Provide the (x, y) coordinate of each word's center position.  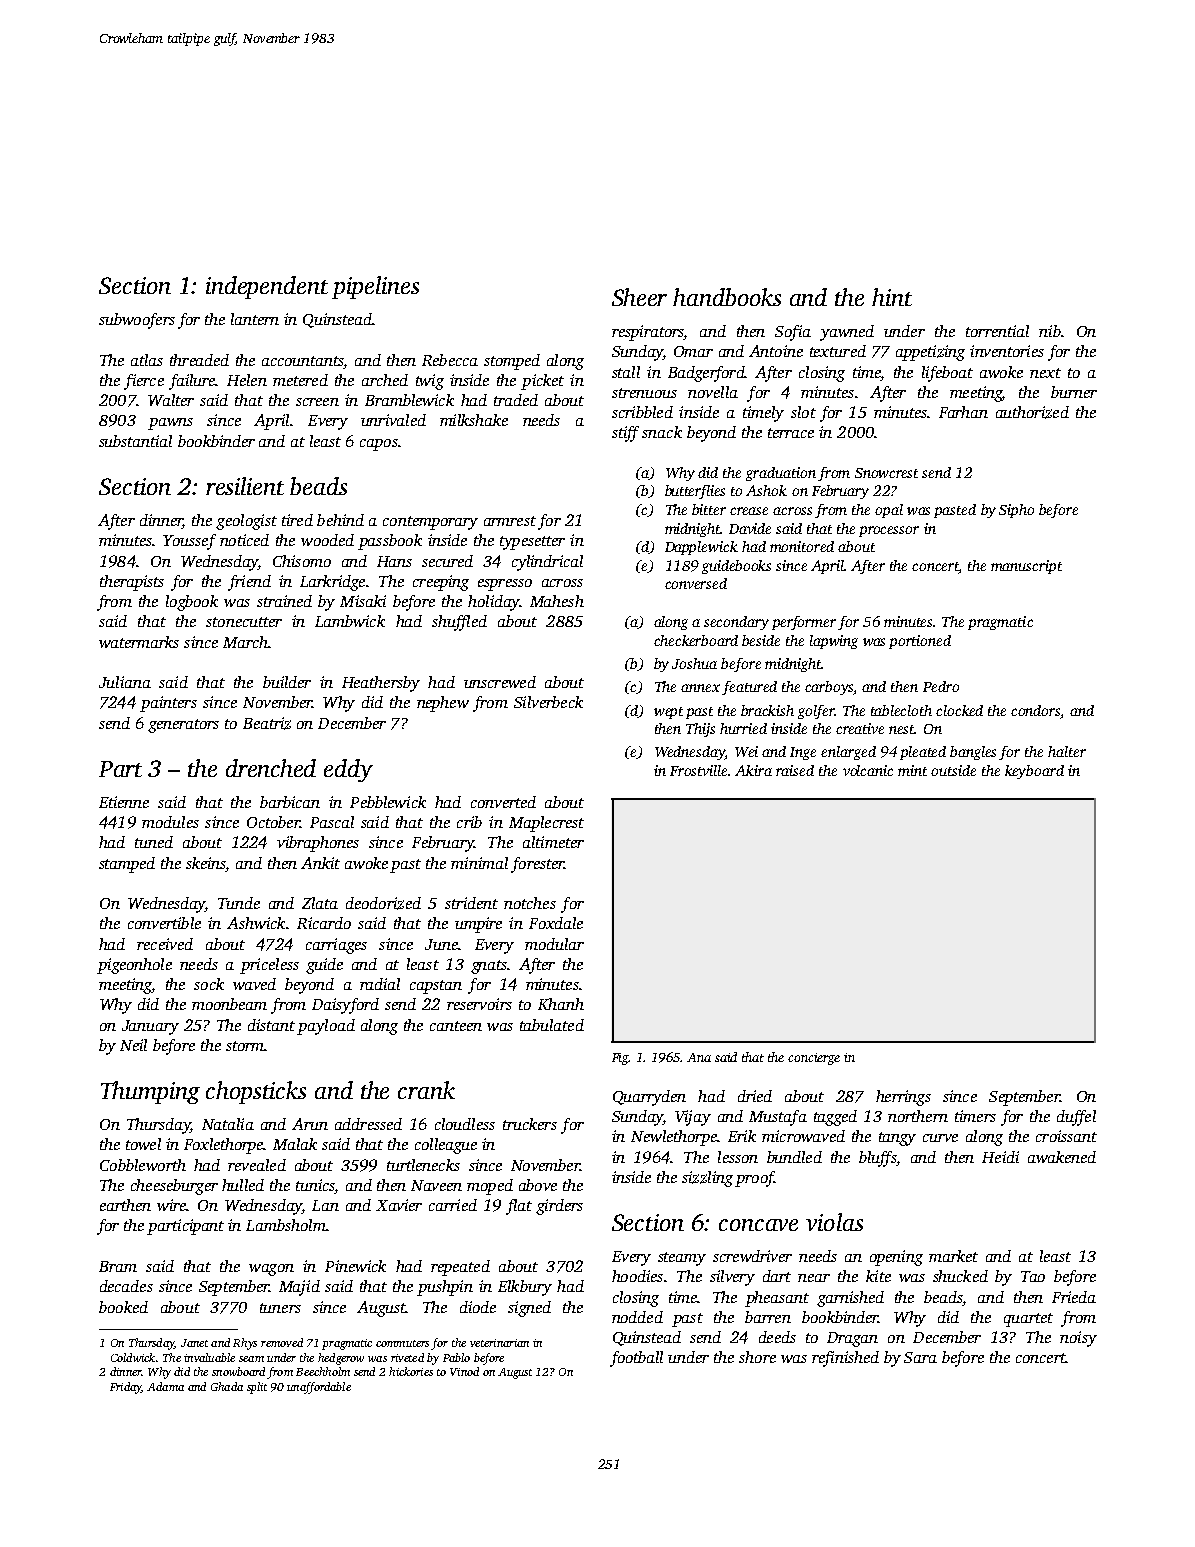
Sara (920, 1357)
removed (282, 1342)
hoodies (637, 1276)
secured (447, 561)
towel (143, 1144)
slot (803, 412)
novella (713, 392)
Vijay (693, 1118)
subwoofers (137, 321)
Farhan (963, 412)
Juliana (125, 682)
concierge (814, 1059)
